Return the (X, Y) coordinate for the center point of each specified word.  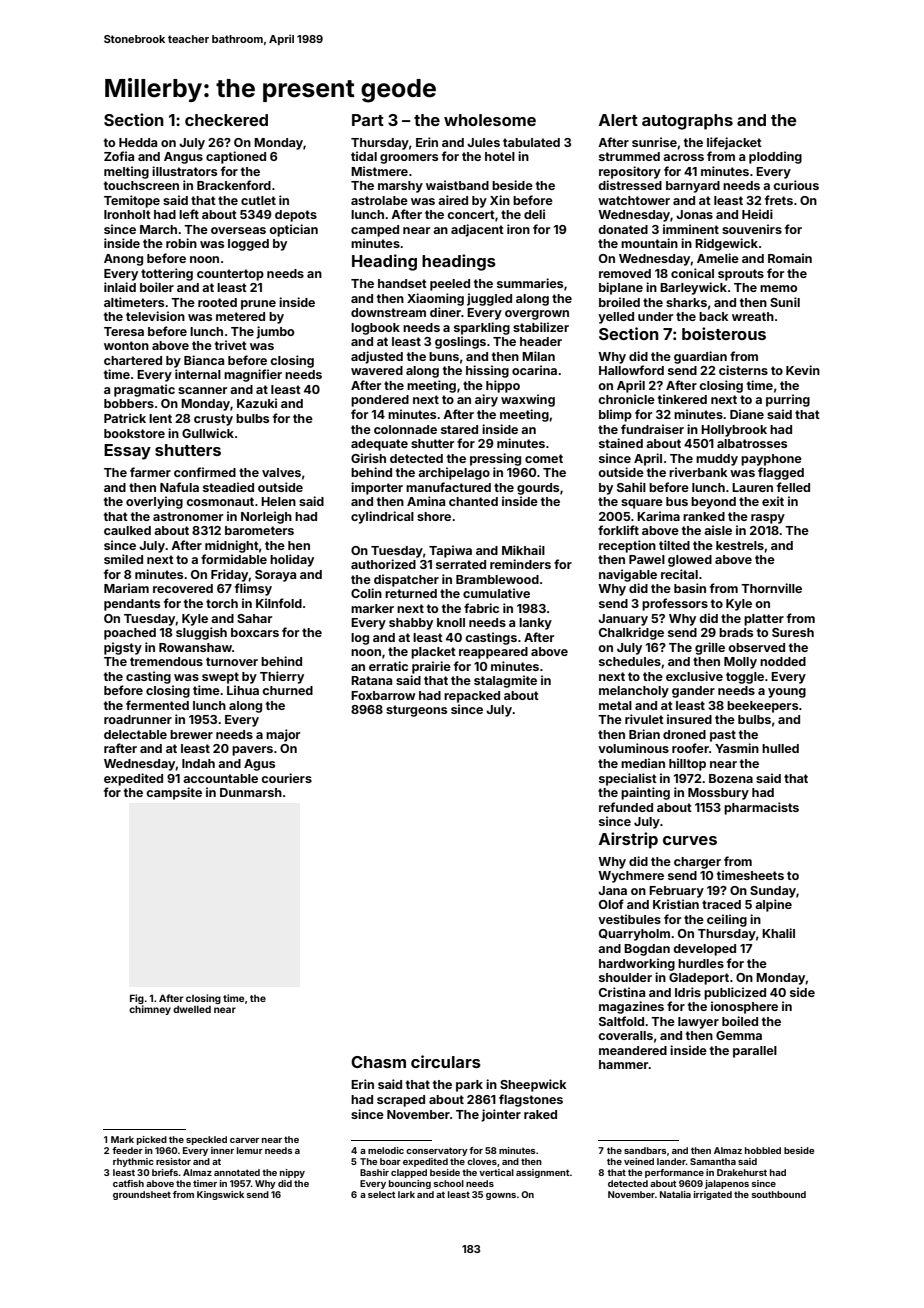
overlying (154, 502)
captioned (236, 157)
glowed (690, 561)
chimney (150, 1010)
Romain (790, 258)
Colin (366, 593)
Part (368, 120)
